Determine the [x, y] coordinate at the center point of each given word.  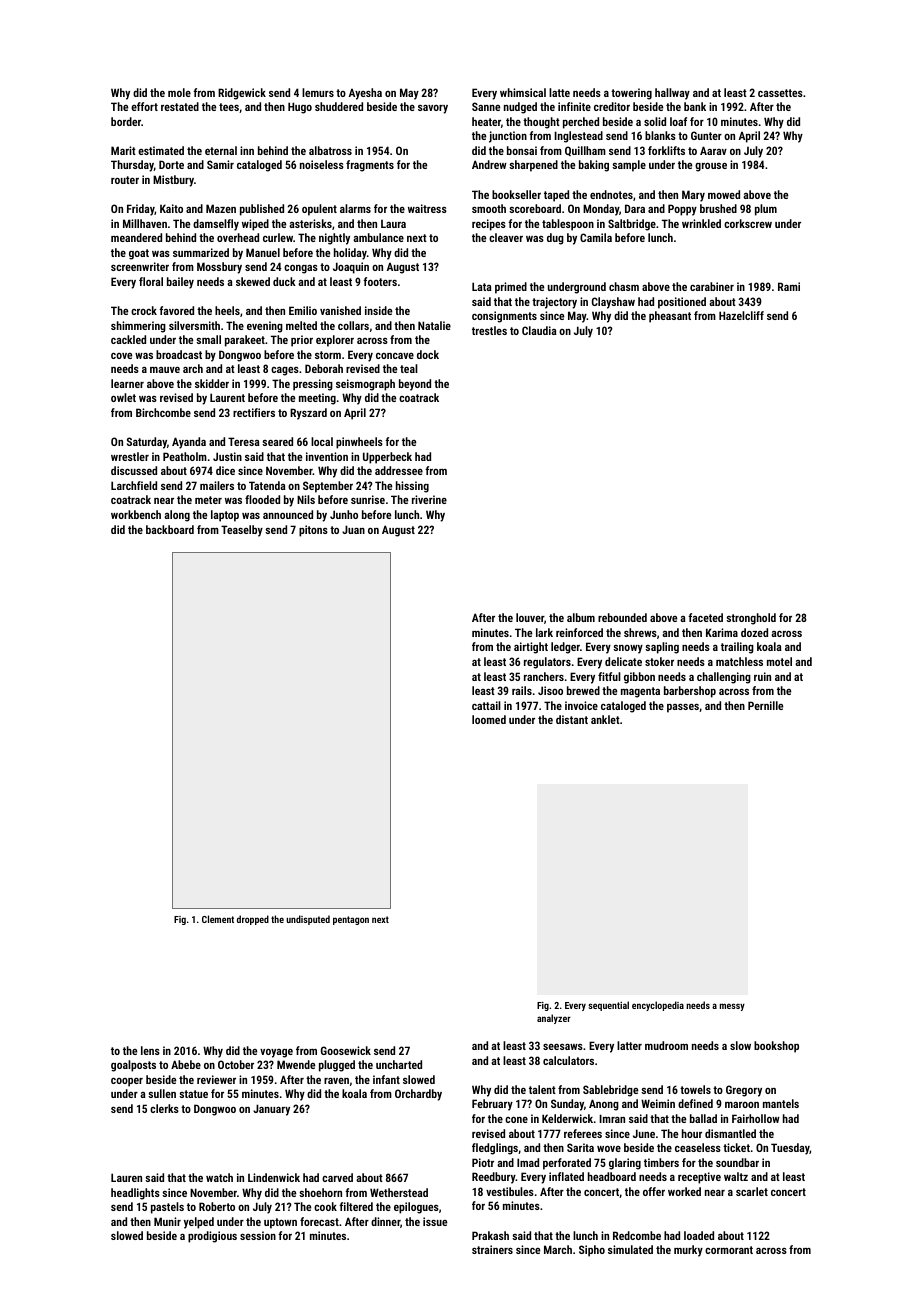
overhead [238, 237]
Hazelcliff [741, 315]
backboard [170, 529]
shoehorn [320, 1192]
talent [542, 1089]
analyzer [554, 1019]
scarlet [752, 1191]
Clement [218, 919]
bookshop [776, 1047]
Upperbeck [387, 458]
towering [631, 94]
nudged [520, 108]
